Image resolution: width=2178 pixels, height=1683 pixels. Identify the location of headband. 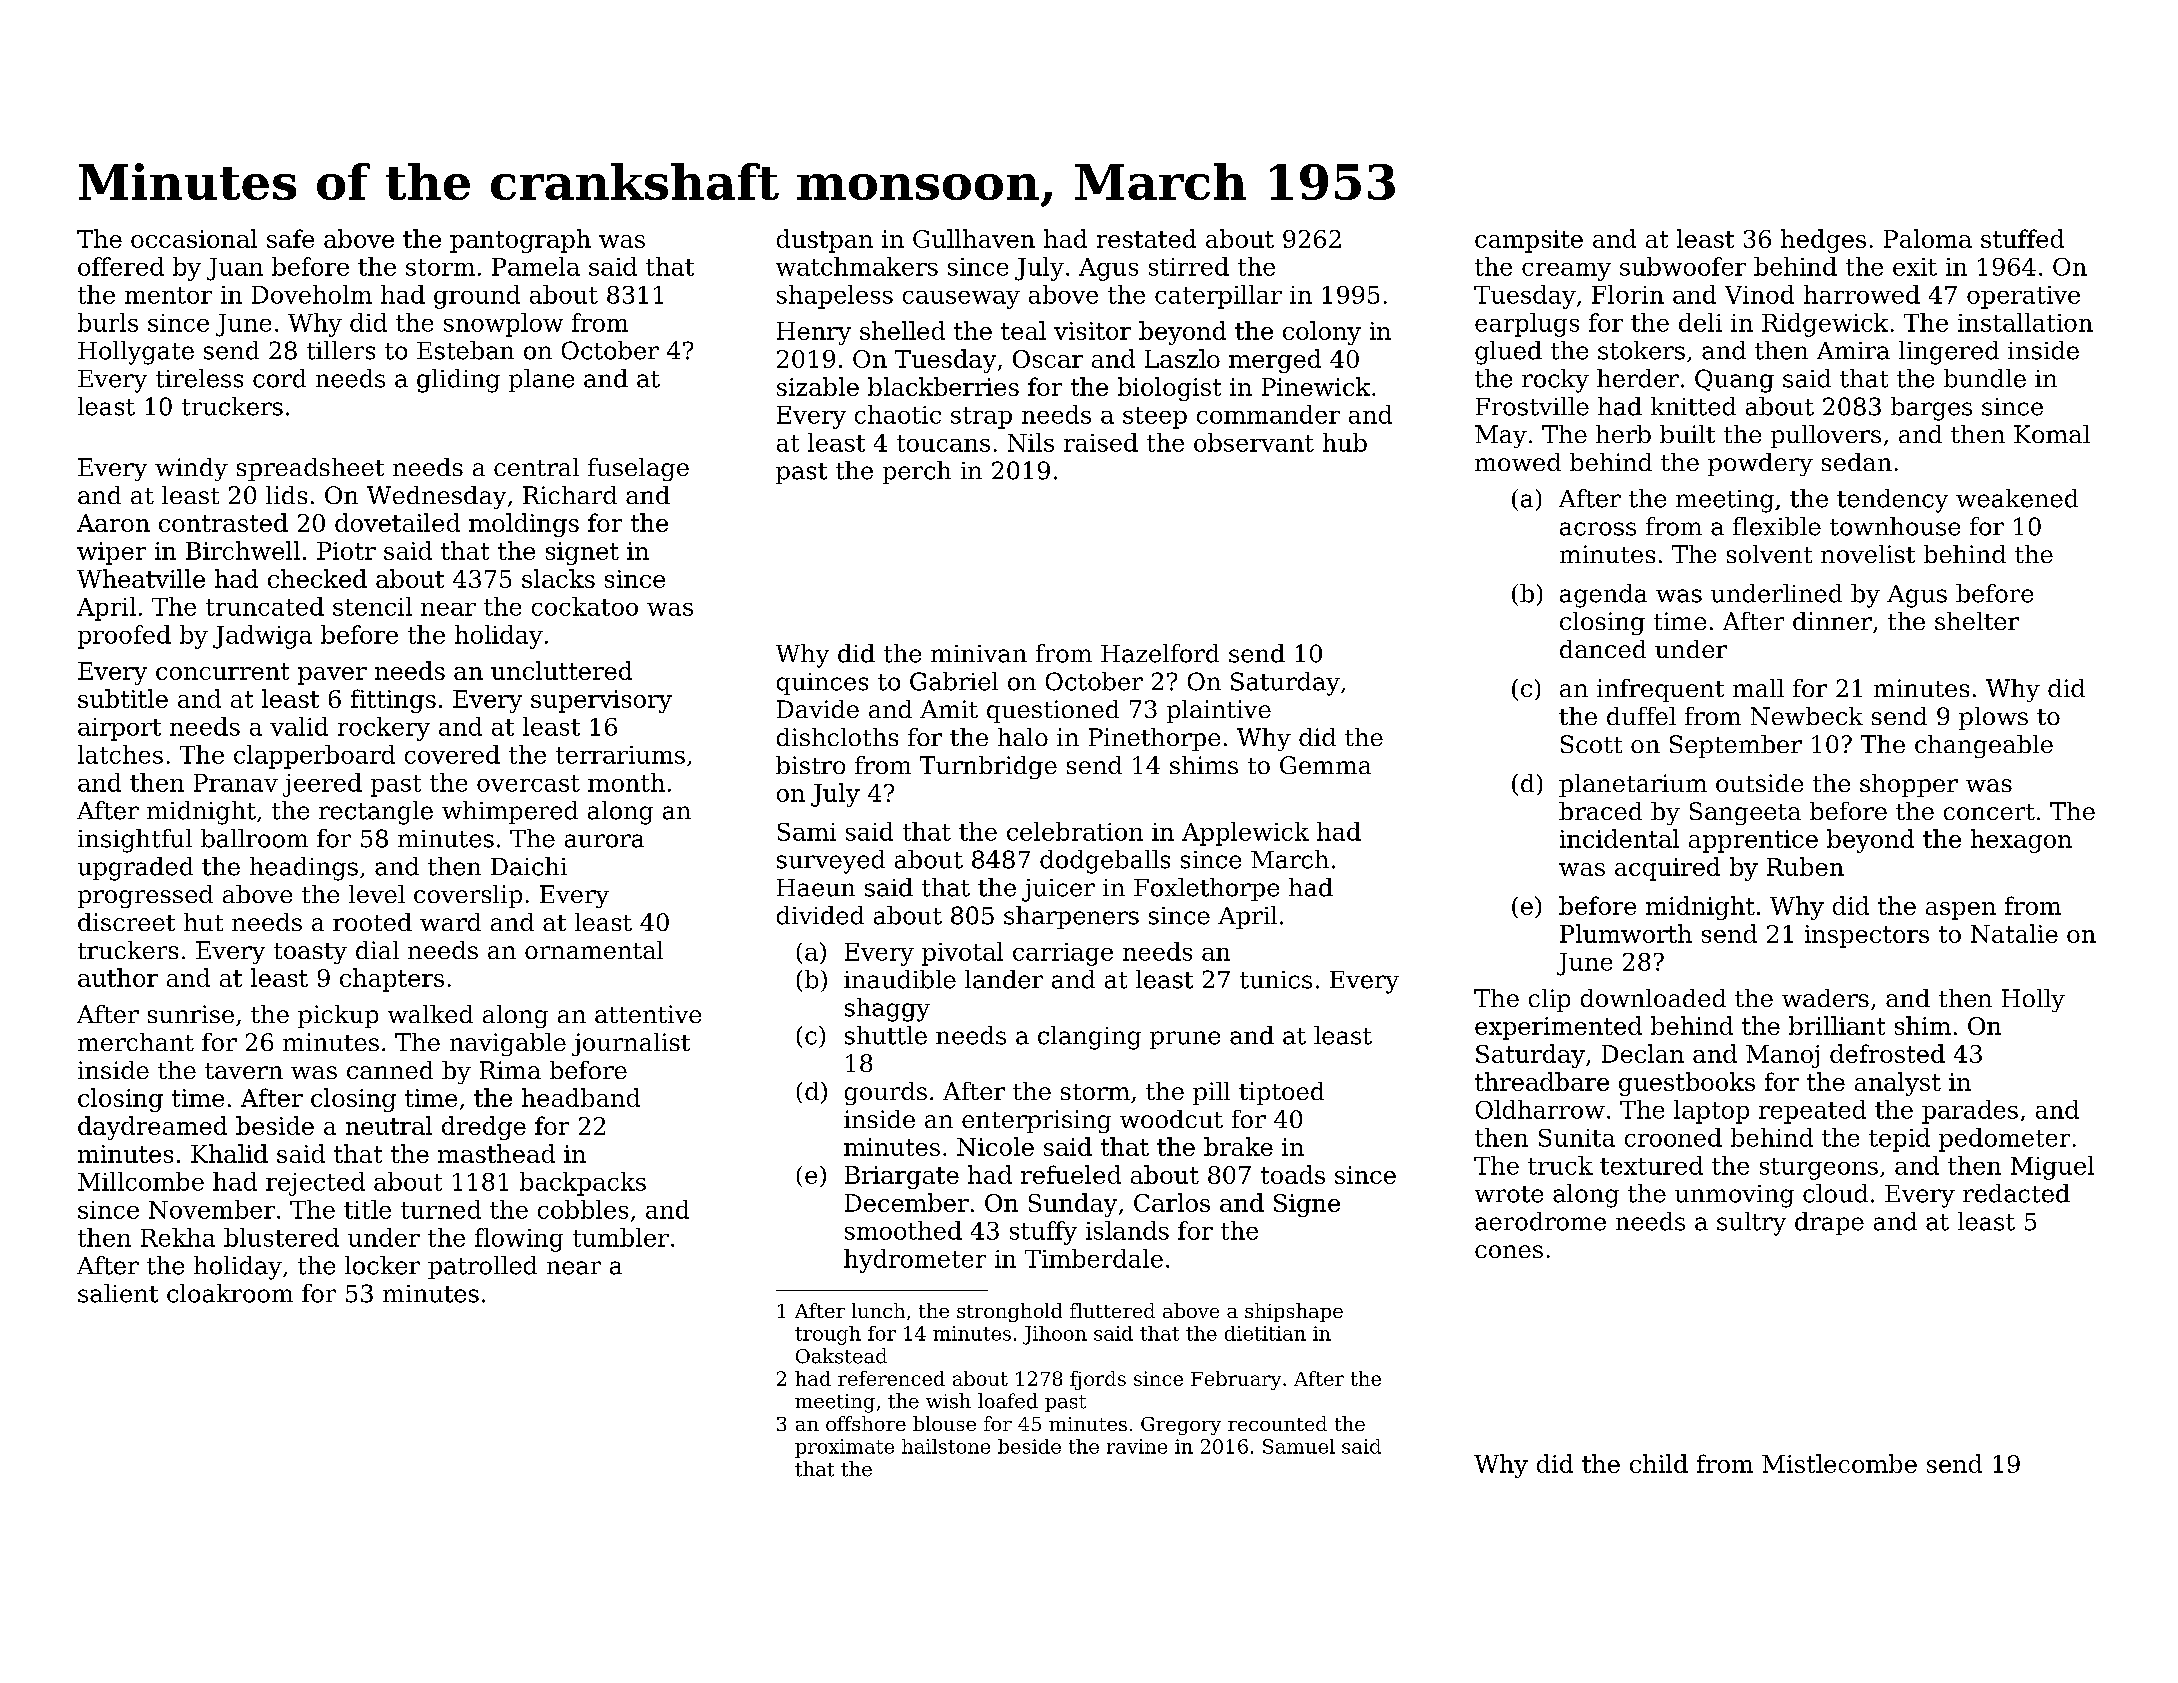
(581, 1097).
